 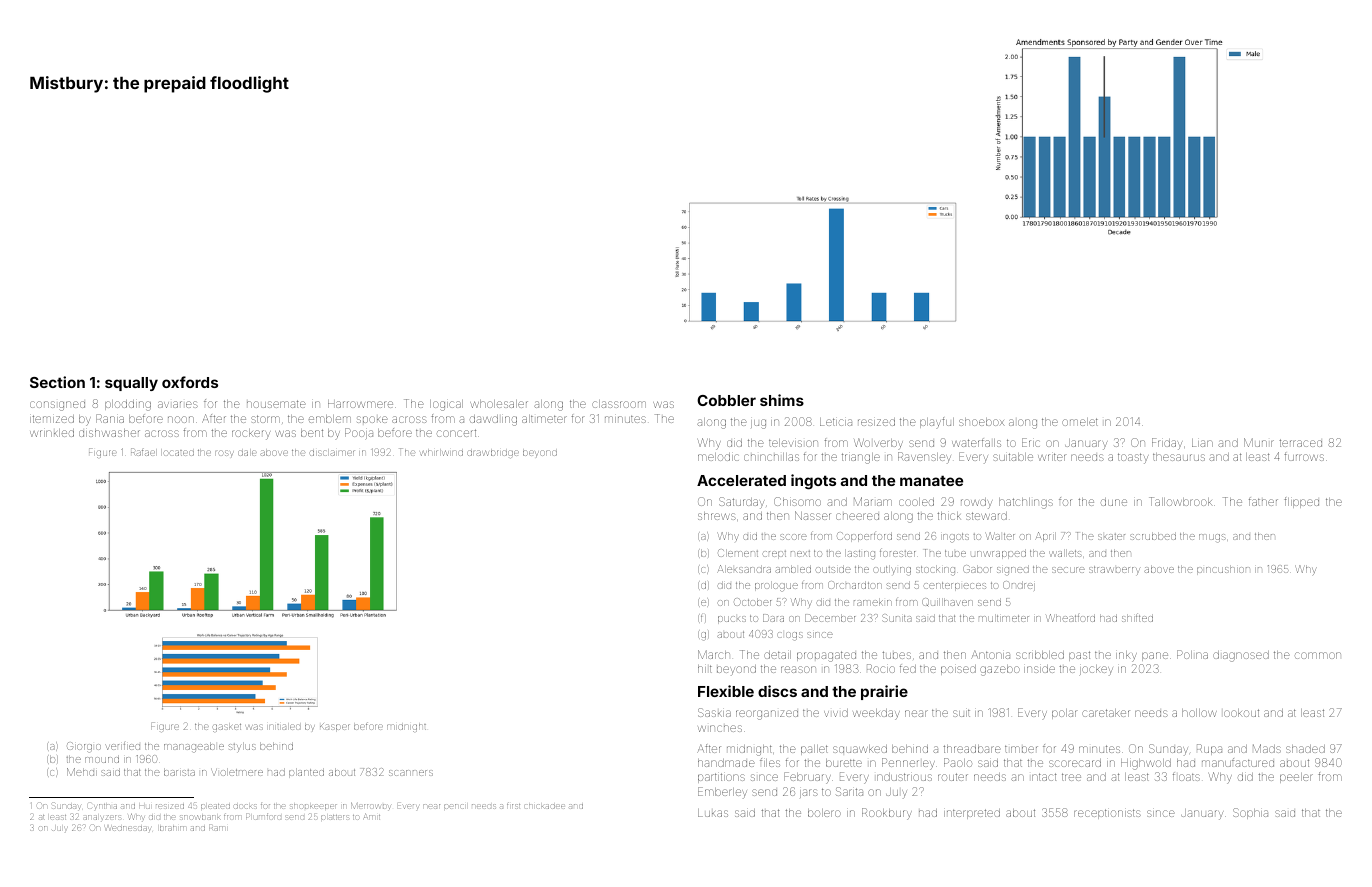 I want to click on Aleksandra, so click(x=744, y=569).
